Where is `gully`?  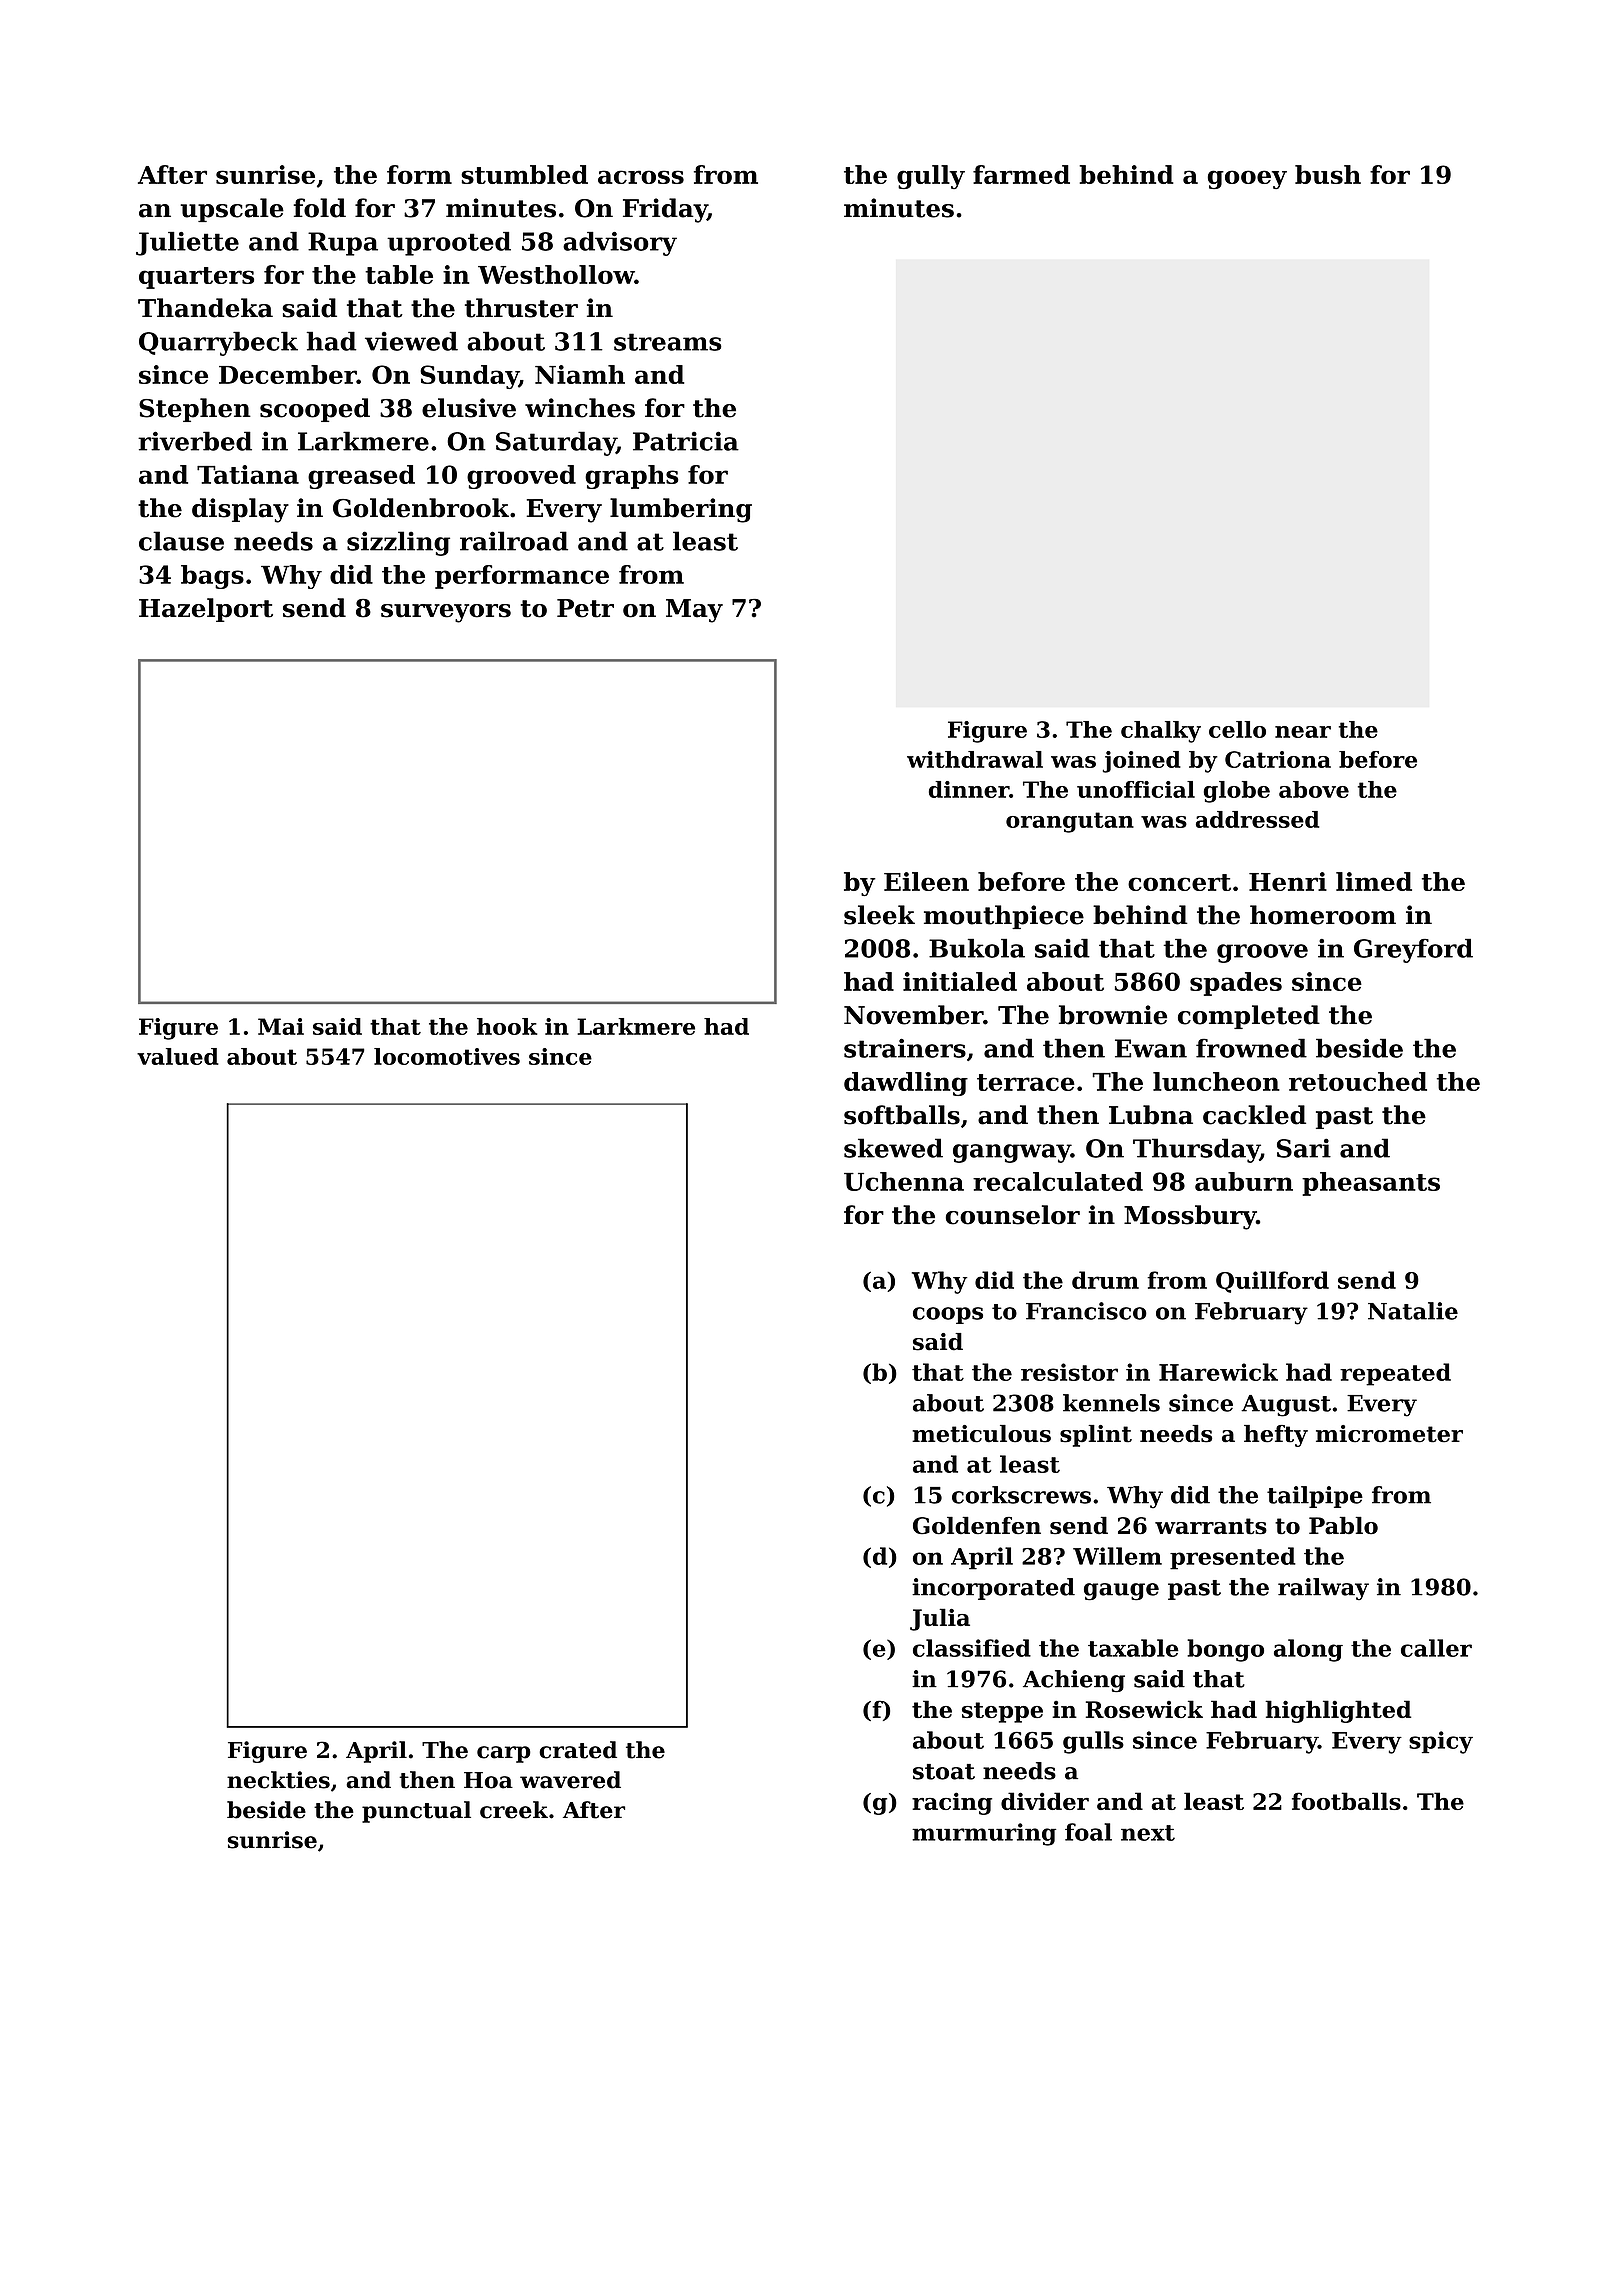
gully is located at coordinates (931, 177).
